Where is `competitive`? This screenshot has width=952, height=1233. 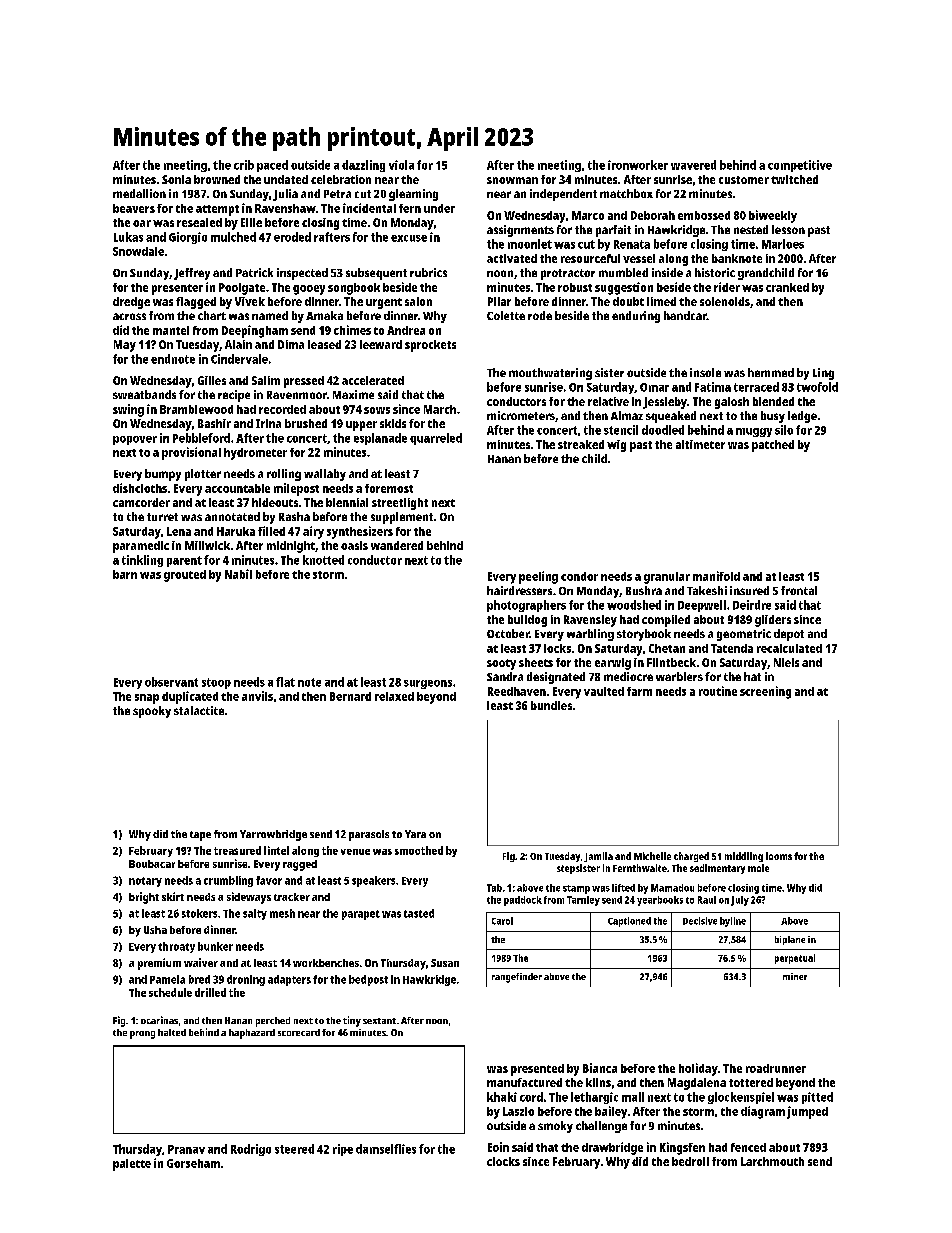
competitive is located at coordinates (800, 166).
